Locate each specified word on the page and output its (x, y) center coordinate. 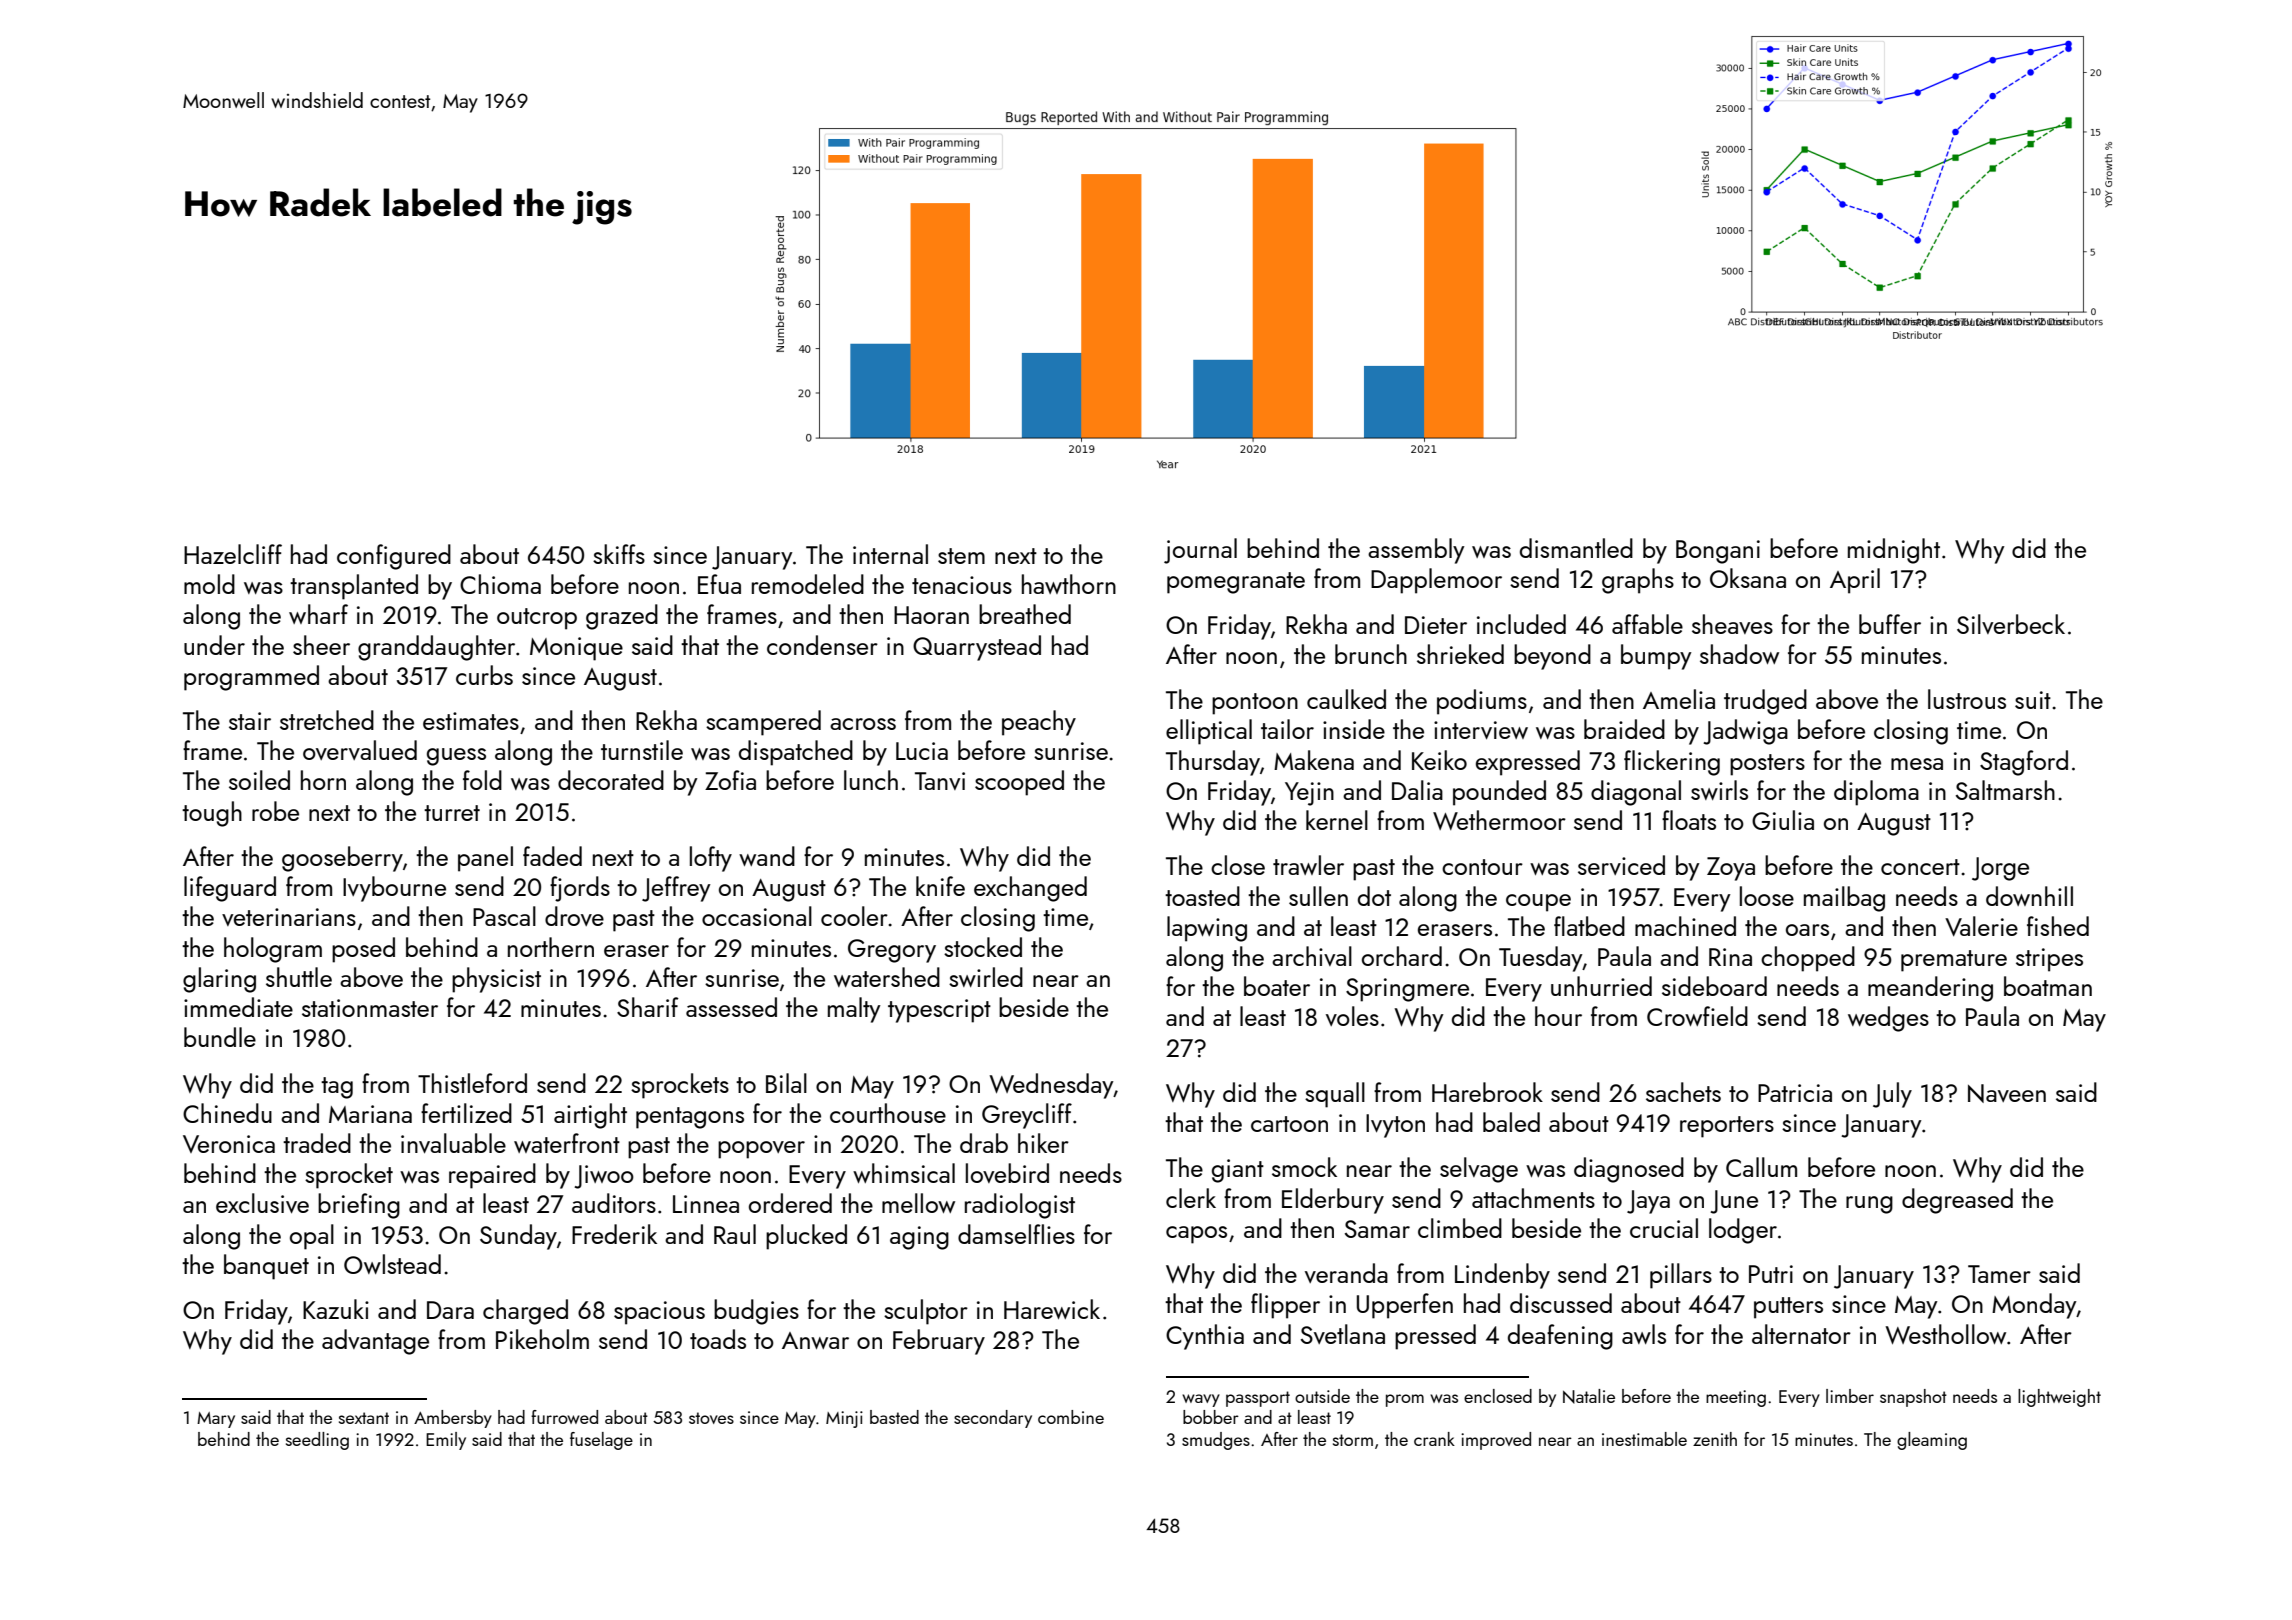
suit (2033, 700)
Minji (844, 1419)
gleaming (1932, 1441)
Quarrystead (977, 648)
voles (1352, 1016)
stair (250, 721)
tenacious (962, 585)
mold (209, 584)
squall (1335, 1095)
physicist (496, 980)
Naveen (2007, 1093)
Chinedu (227, 1113)
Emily (446, 1441)
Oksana (1748, 578)
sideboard (1714, 986)
